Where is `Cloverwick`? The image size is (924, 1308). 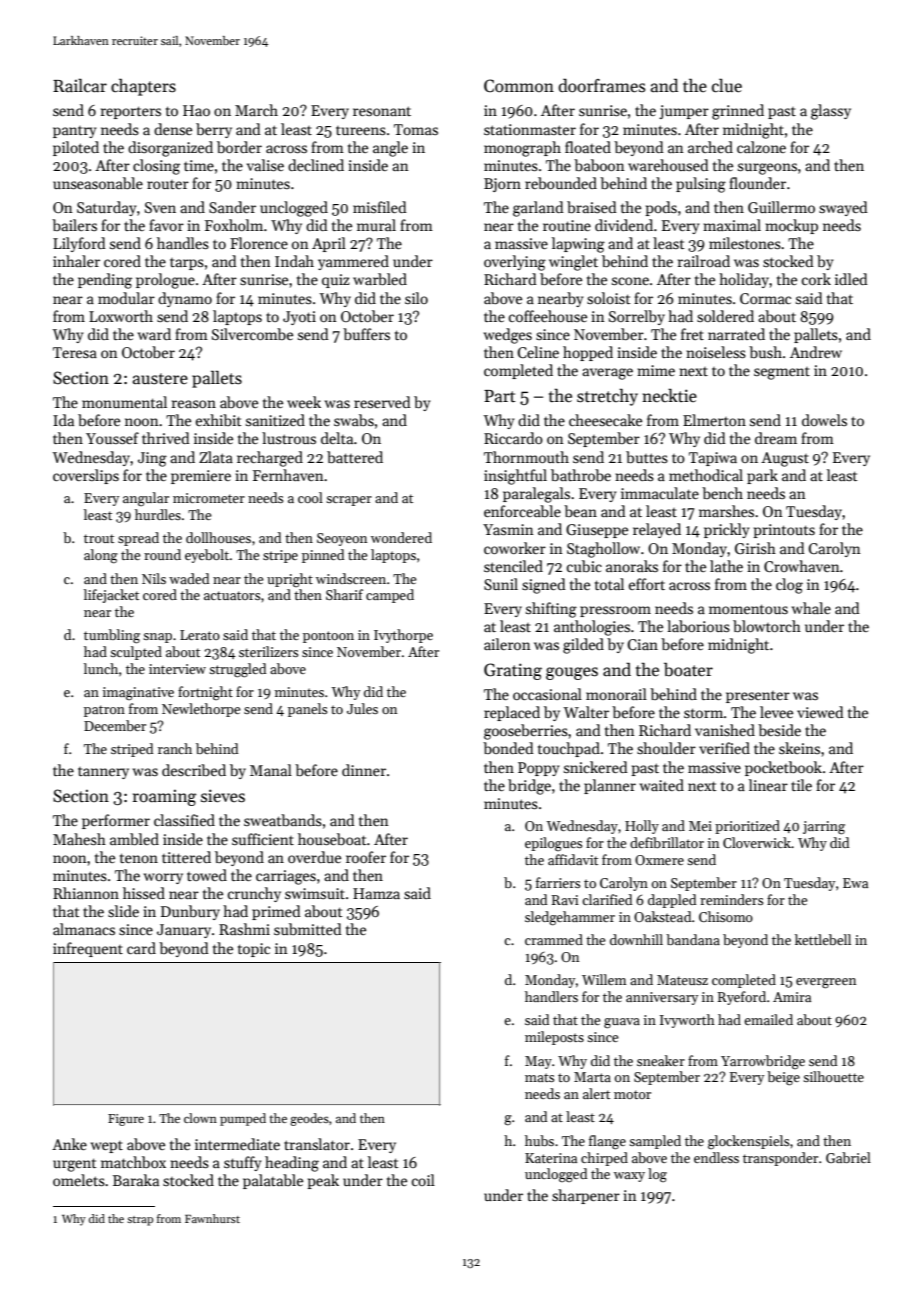 Cloverwick is located at coordinates (757, 842).
